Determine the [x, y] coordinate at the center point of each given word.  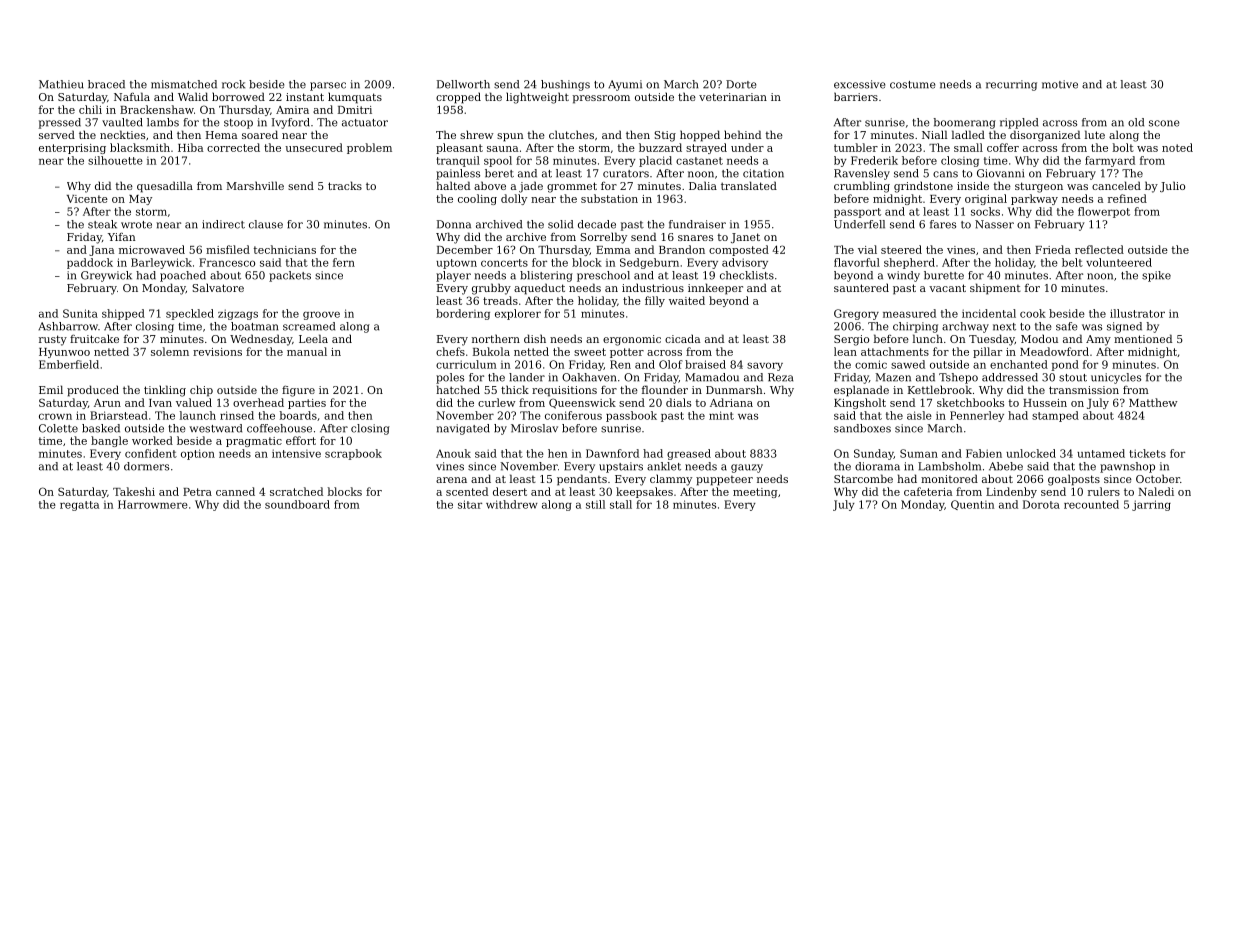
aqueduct [539, 289]
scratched [296, 491]
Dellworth [463, 84]
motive [1060, 84]
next [1004, 327]
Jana [101, 251]
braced [106, 84]
